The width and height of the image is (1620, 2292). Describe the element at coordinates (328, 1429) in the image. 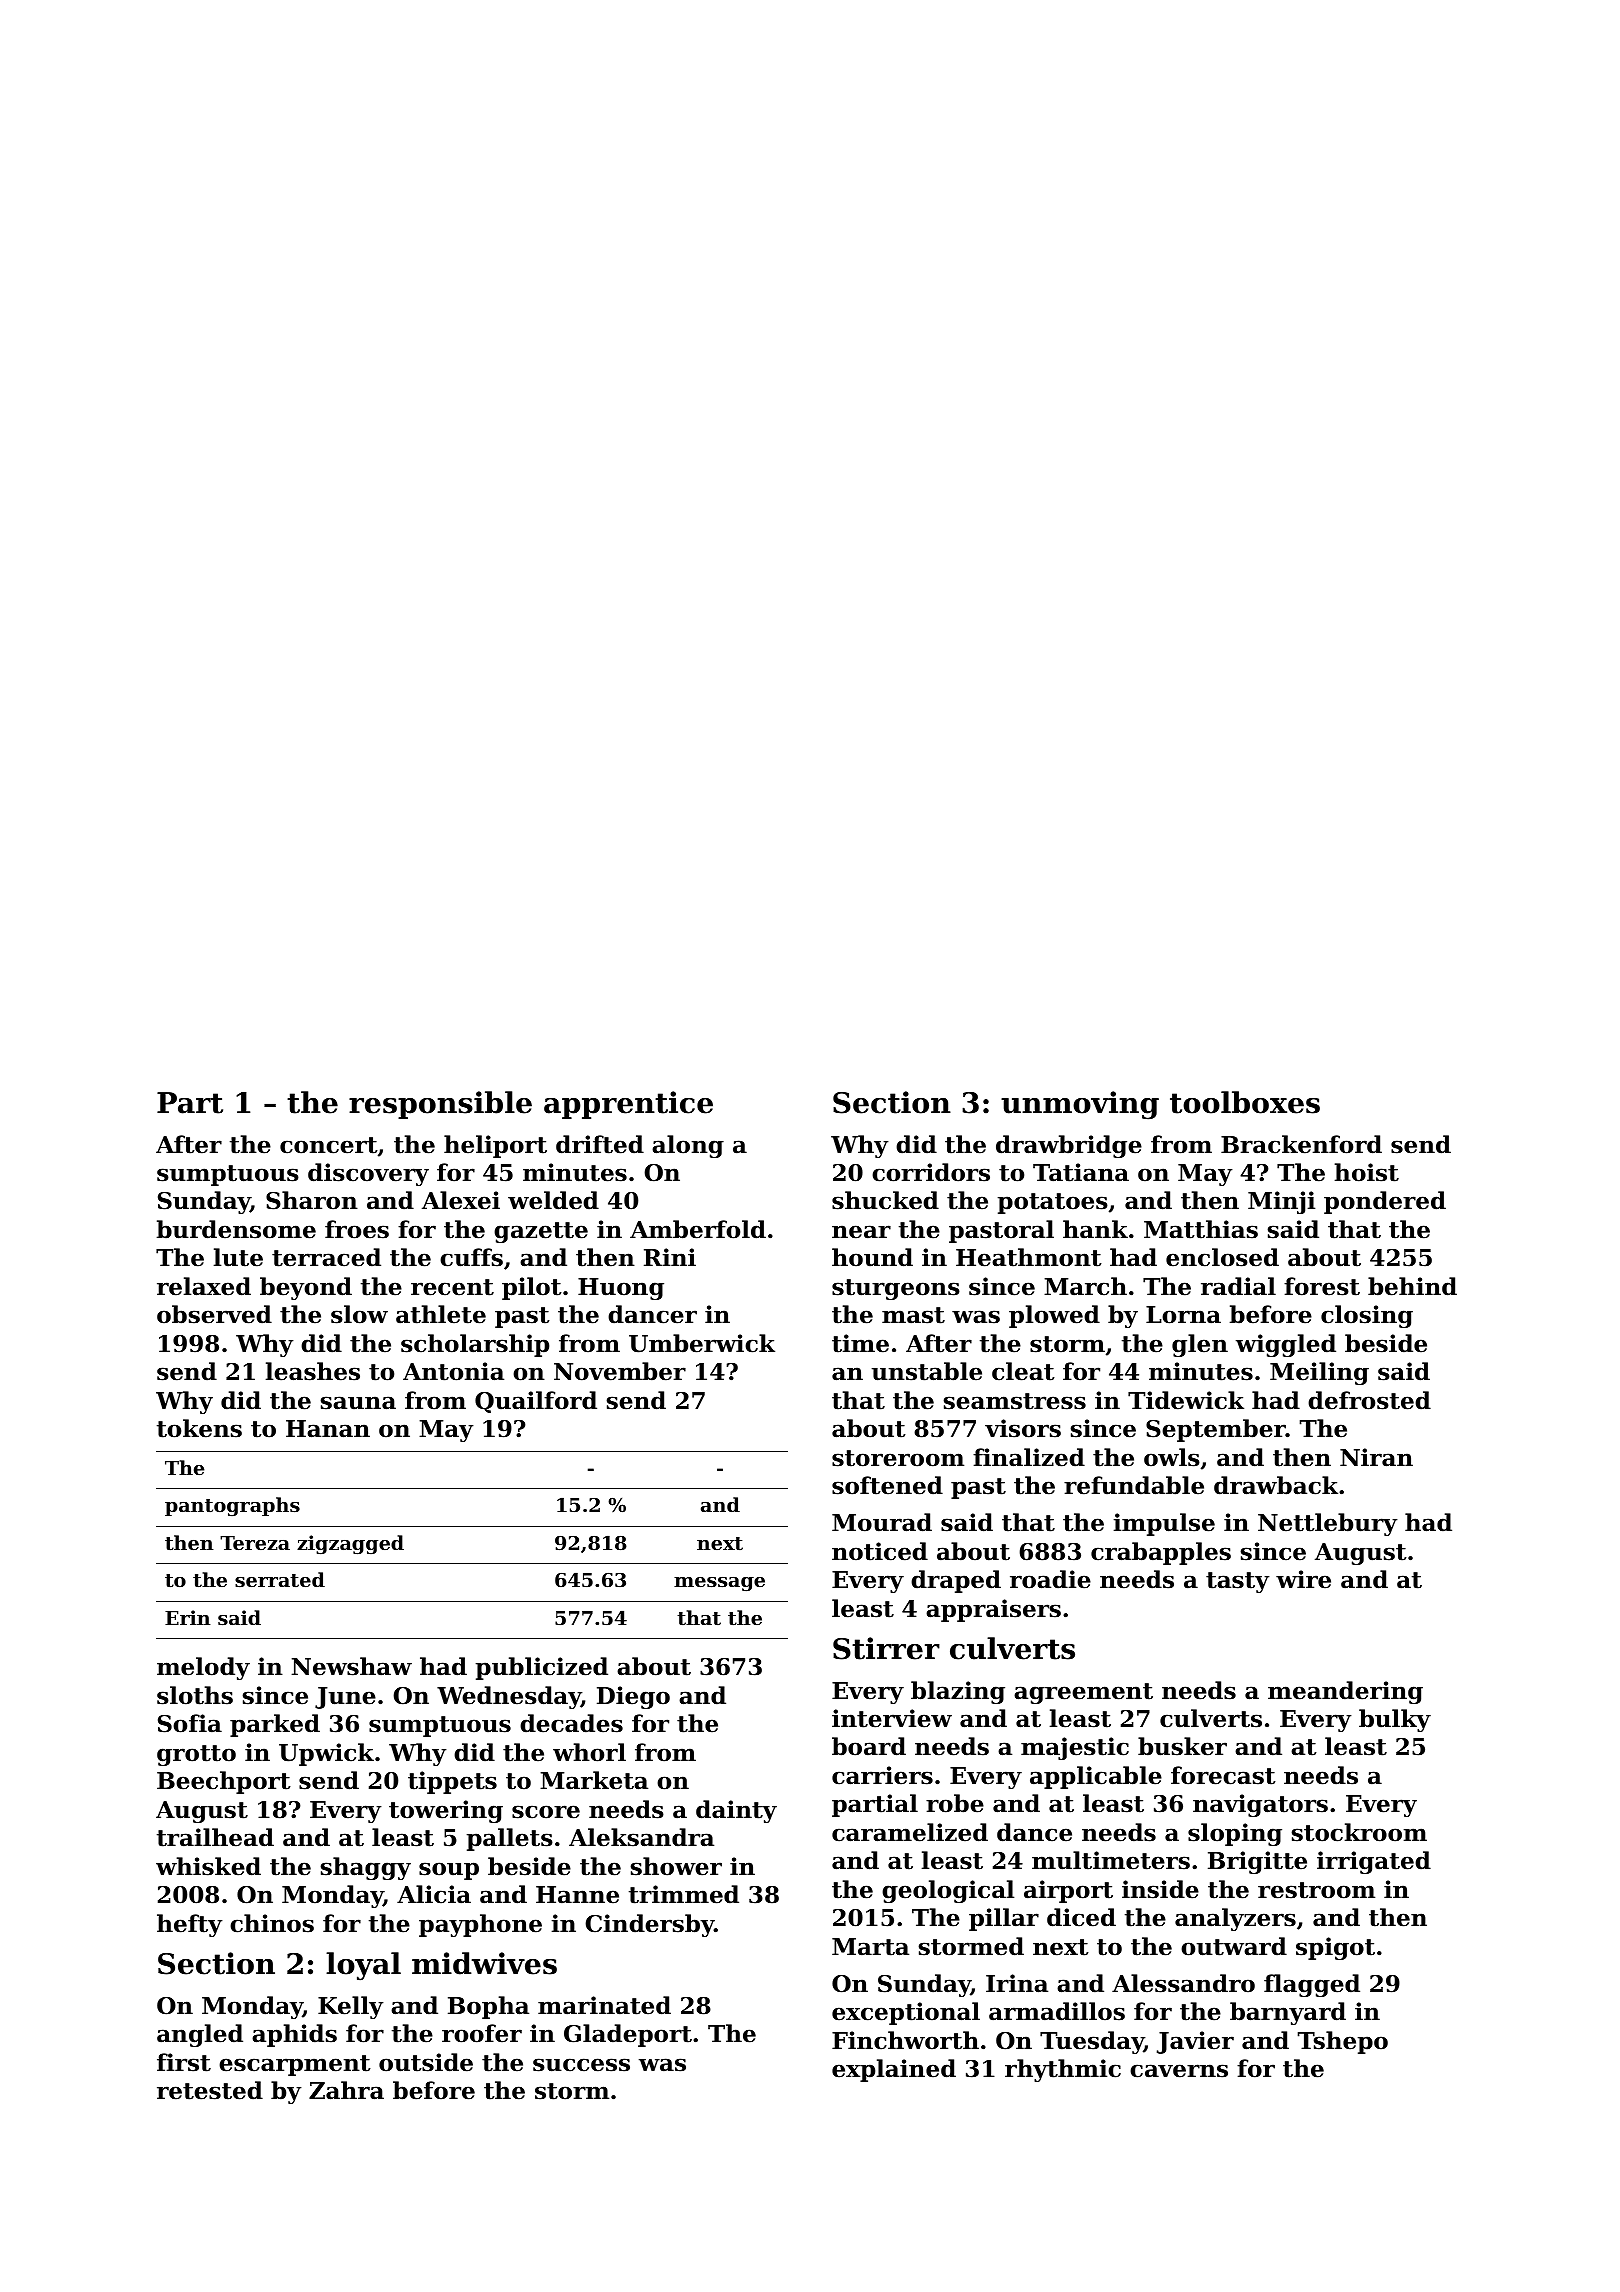

I see `Hanan` at that location.
